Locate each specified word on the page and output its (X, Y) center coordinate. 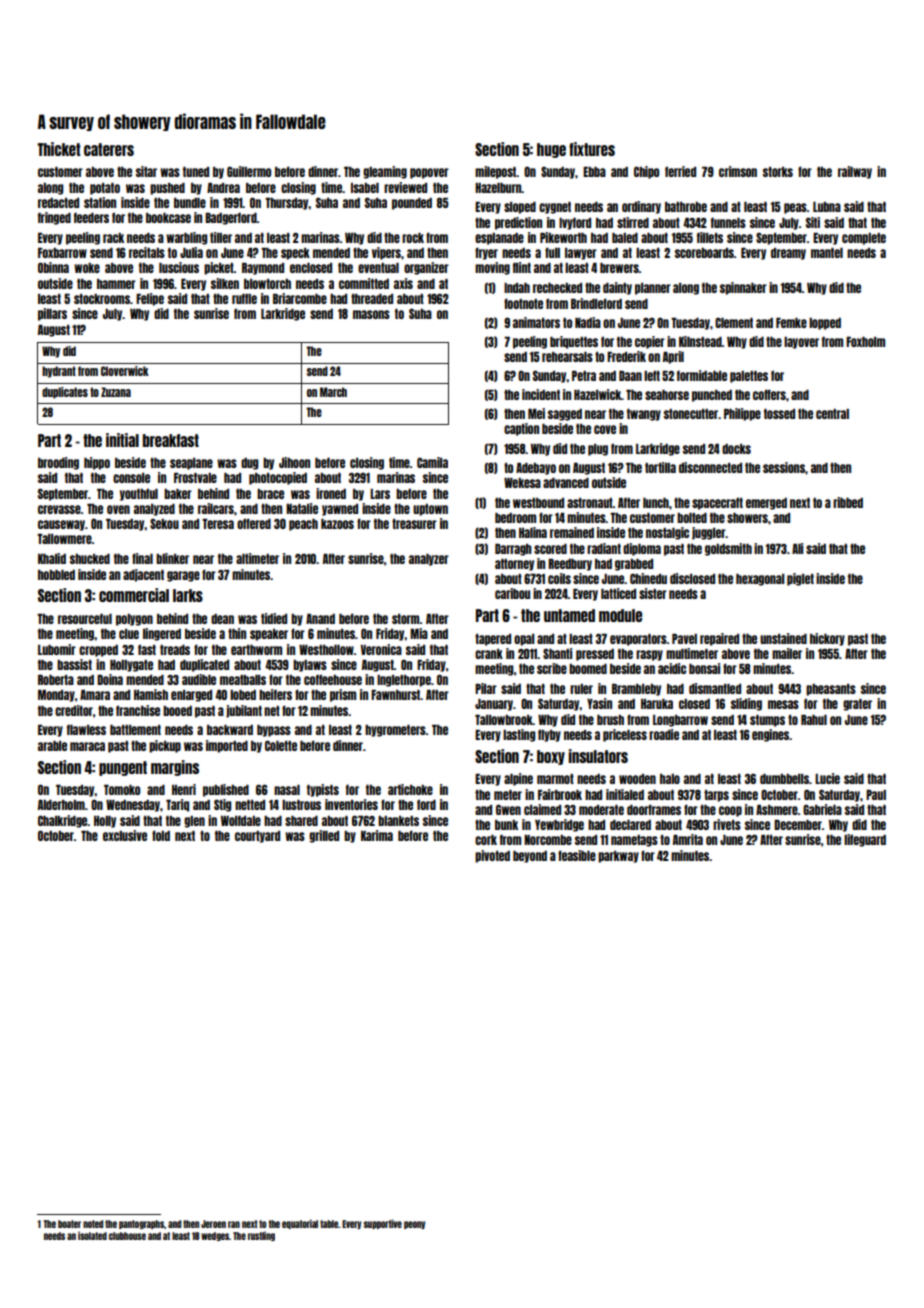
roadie (664, 734)
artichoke (410, 789)
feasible (577, 855)
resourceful (85, 618)
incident (541, 394)
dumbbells (784, 779)
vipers (386, 253)
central (832, 414)
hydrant (59, 372)
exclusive (125, 835)
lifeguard (865, 840)
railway (855, 172)
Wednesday (133, 806)
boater (69, 1224)
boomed (588, 669)
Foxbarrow (62, 253)
